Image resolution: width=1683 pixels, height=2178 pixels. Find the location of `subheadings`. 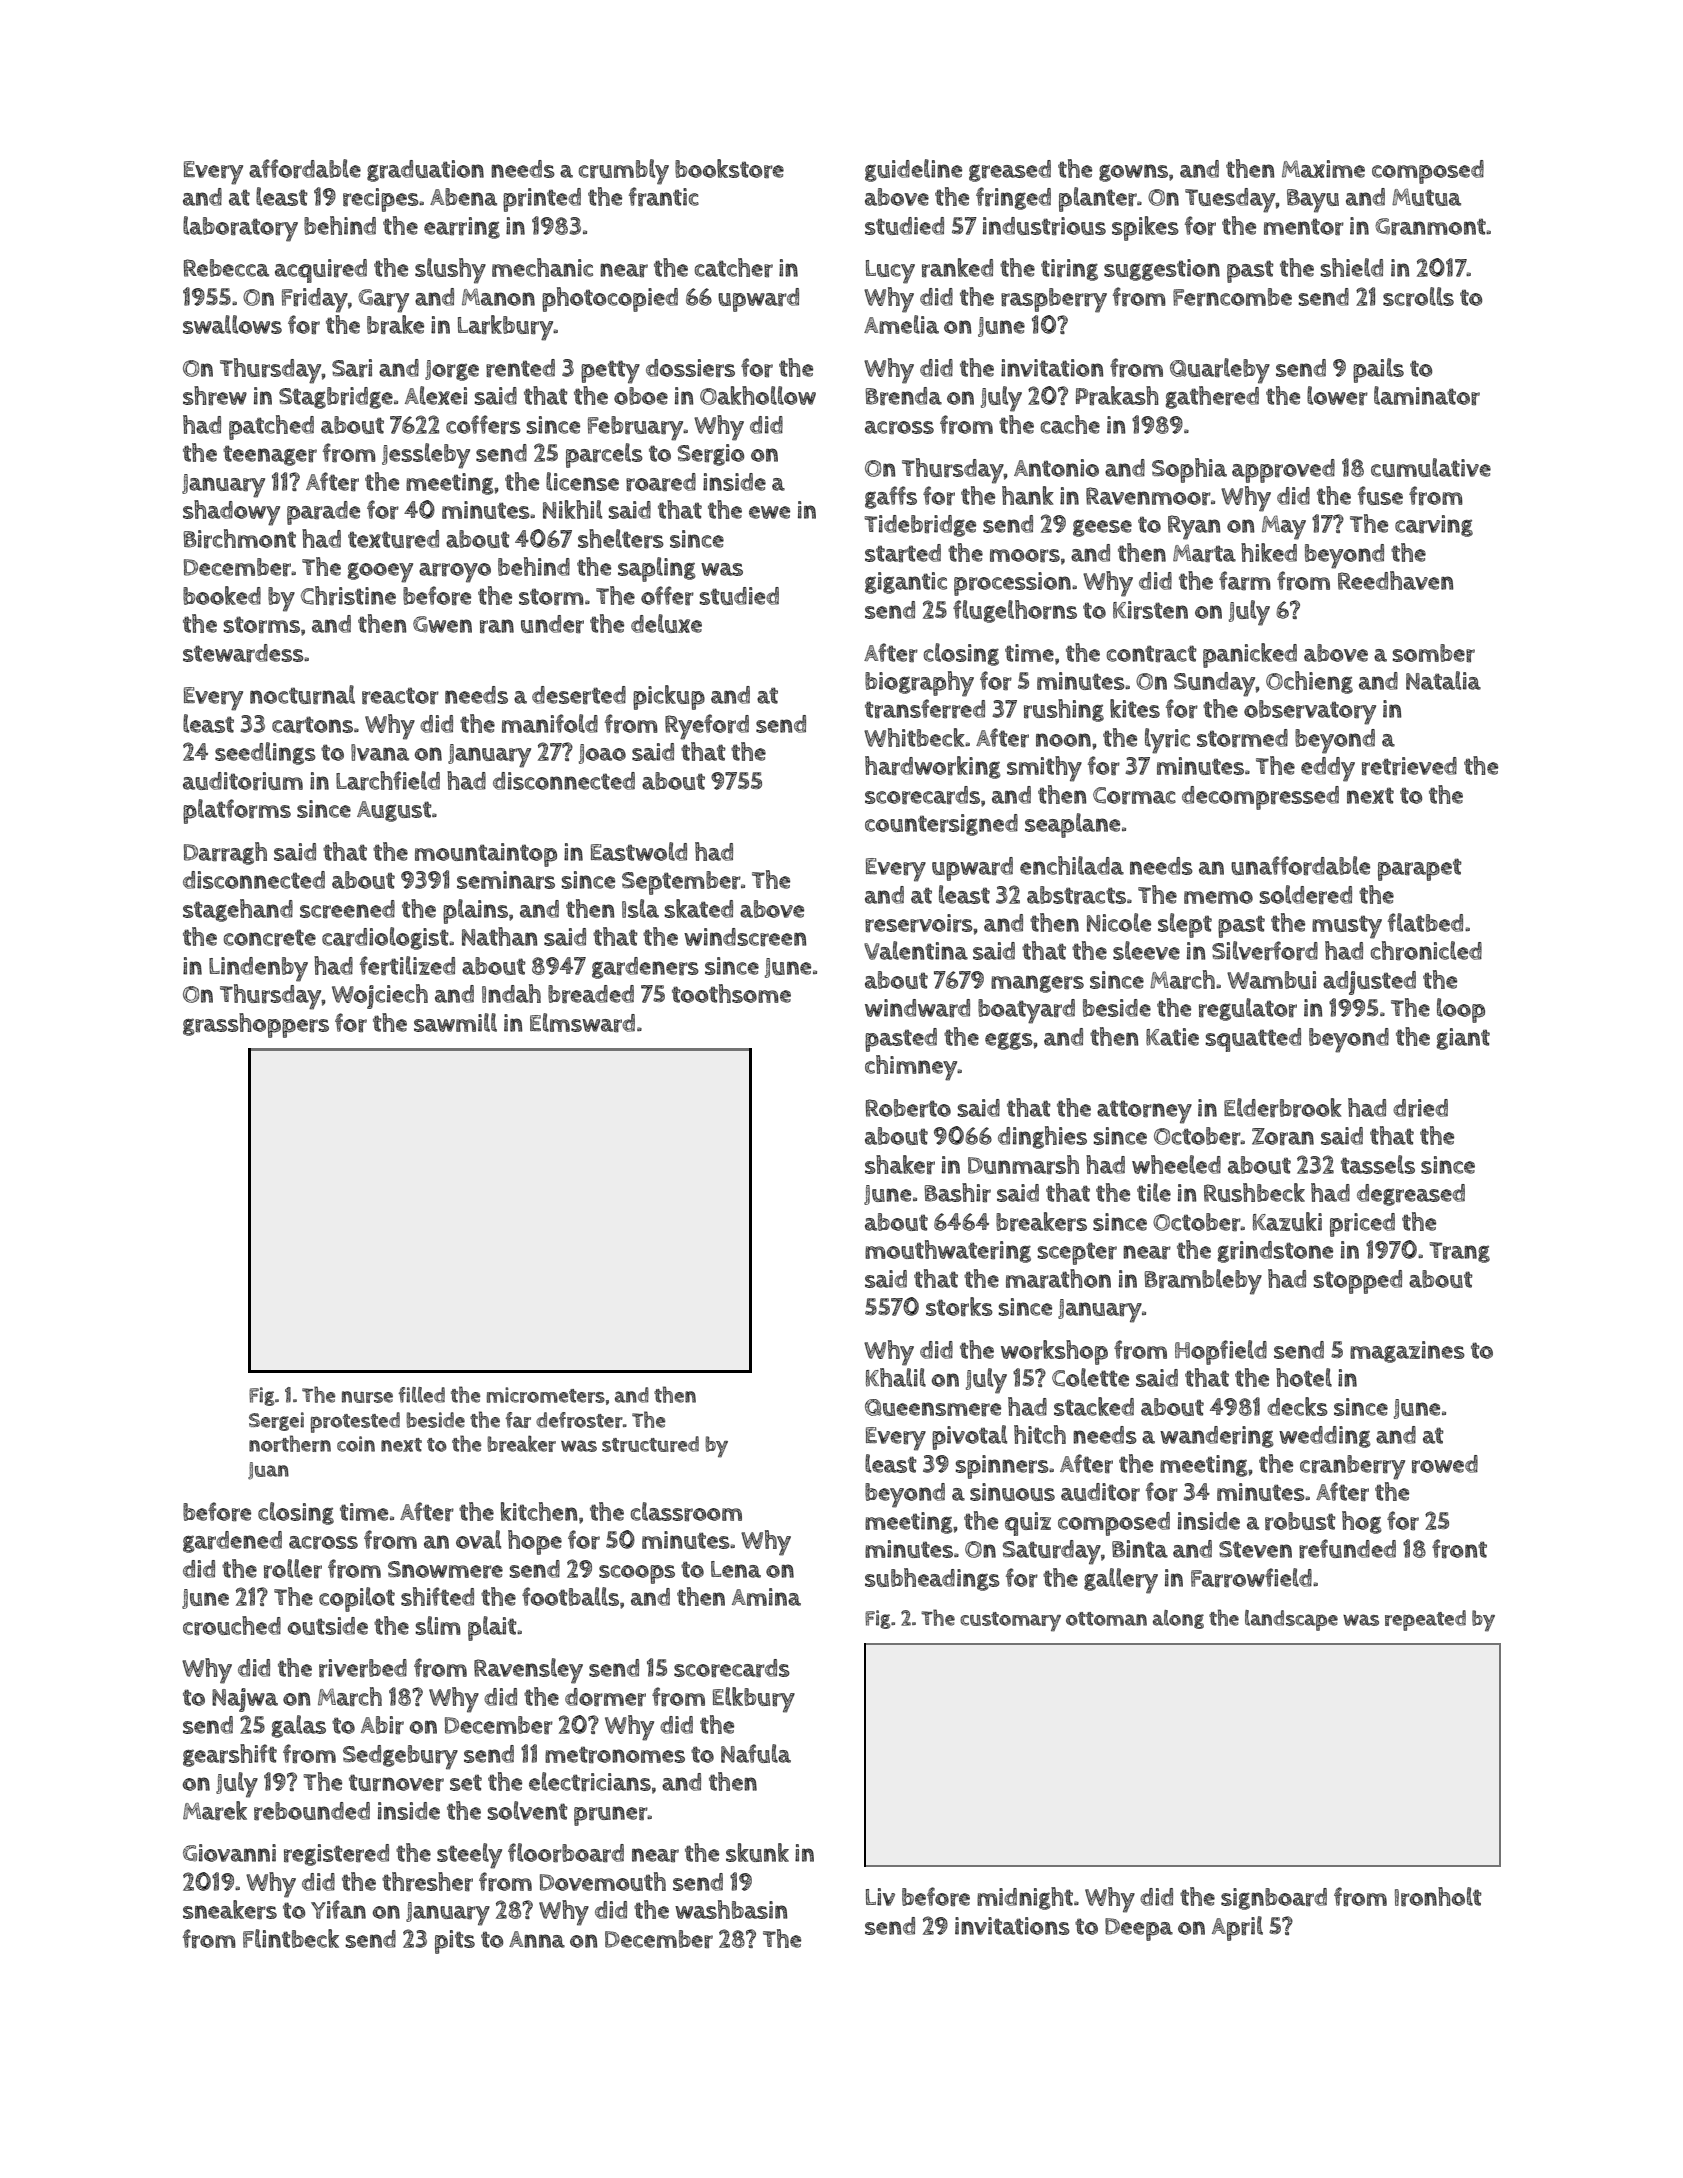

subheadings is located at coordinates (932, 1579).
